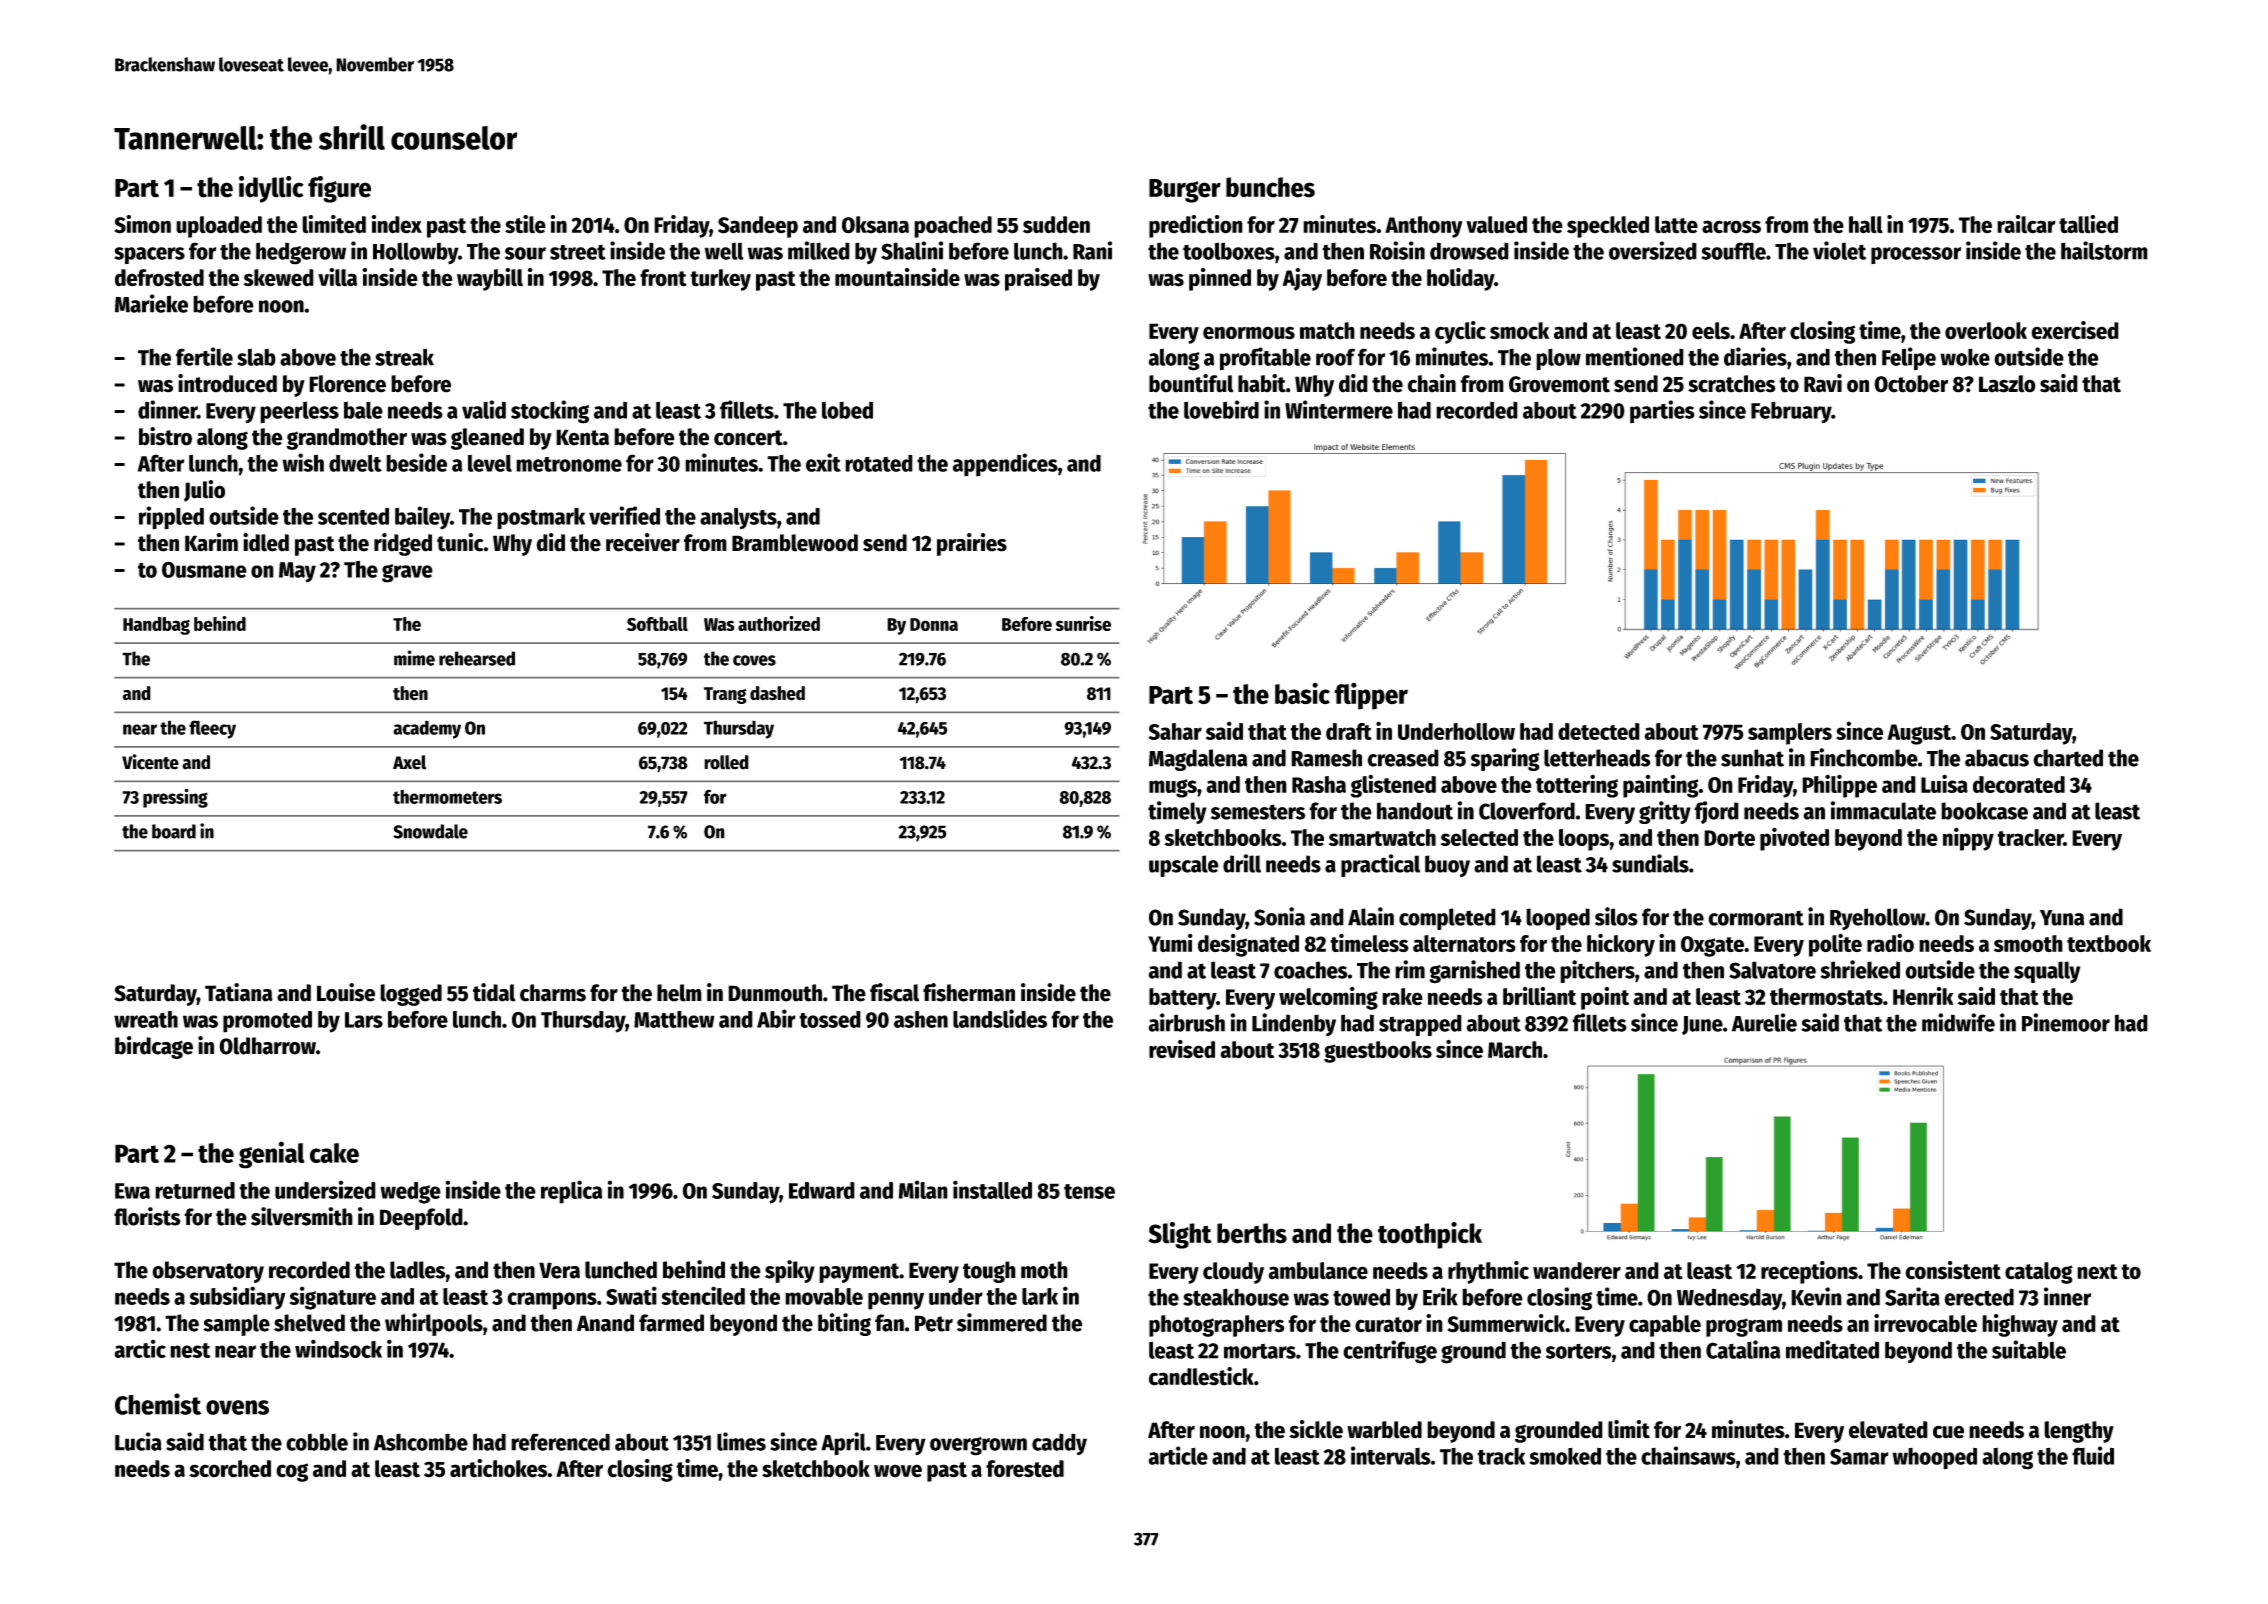  I want to click on upscale, so click(1184, 866).
